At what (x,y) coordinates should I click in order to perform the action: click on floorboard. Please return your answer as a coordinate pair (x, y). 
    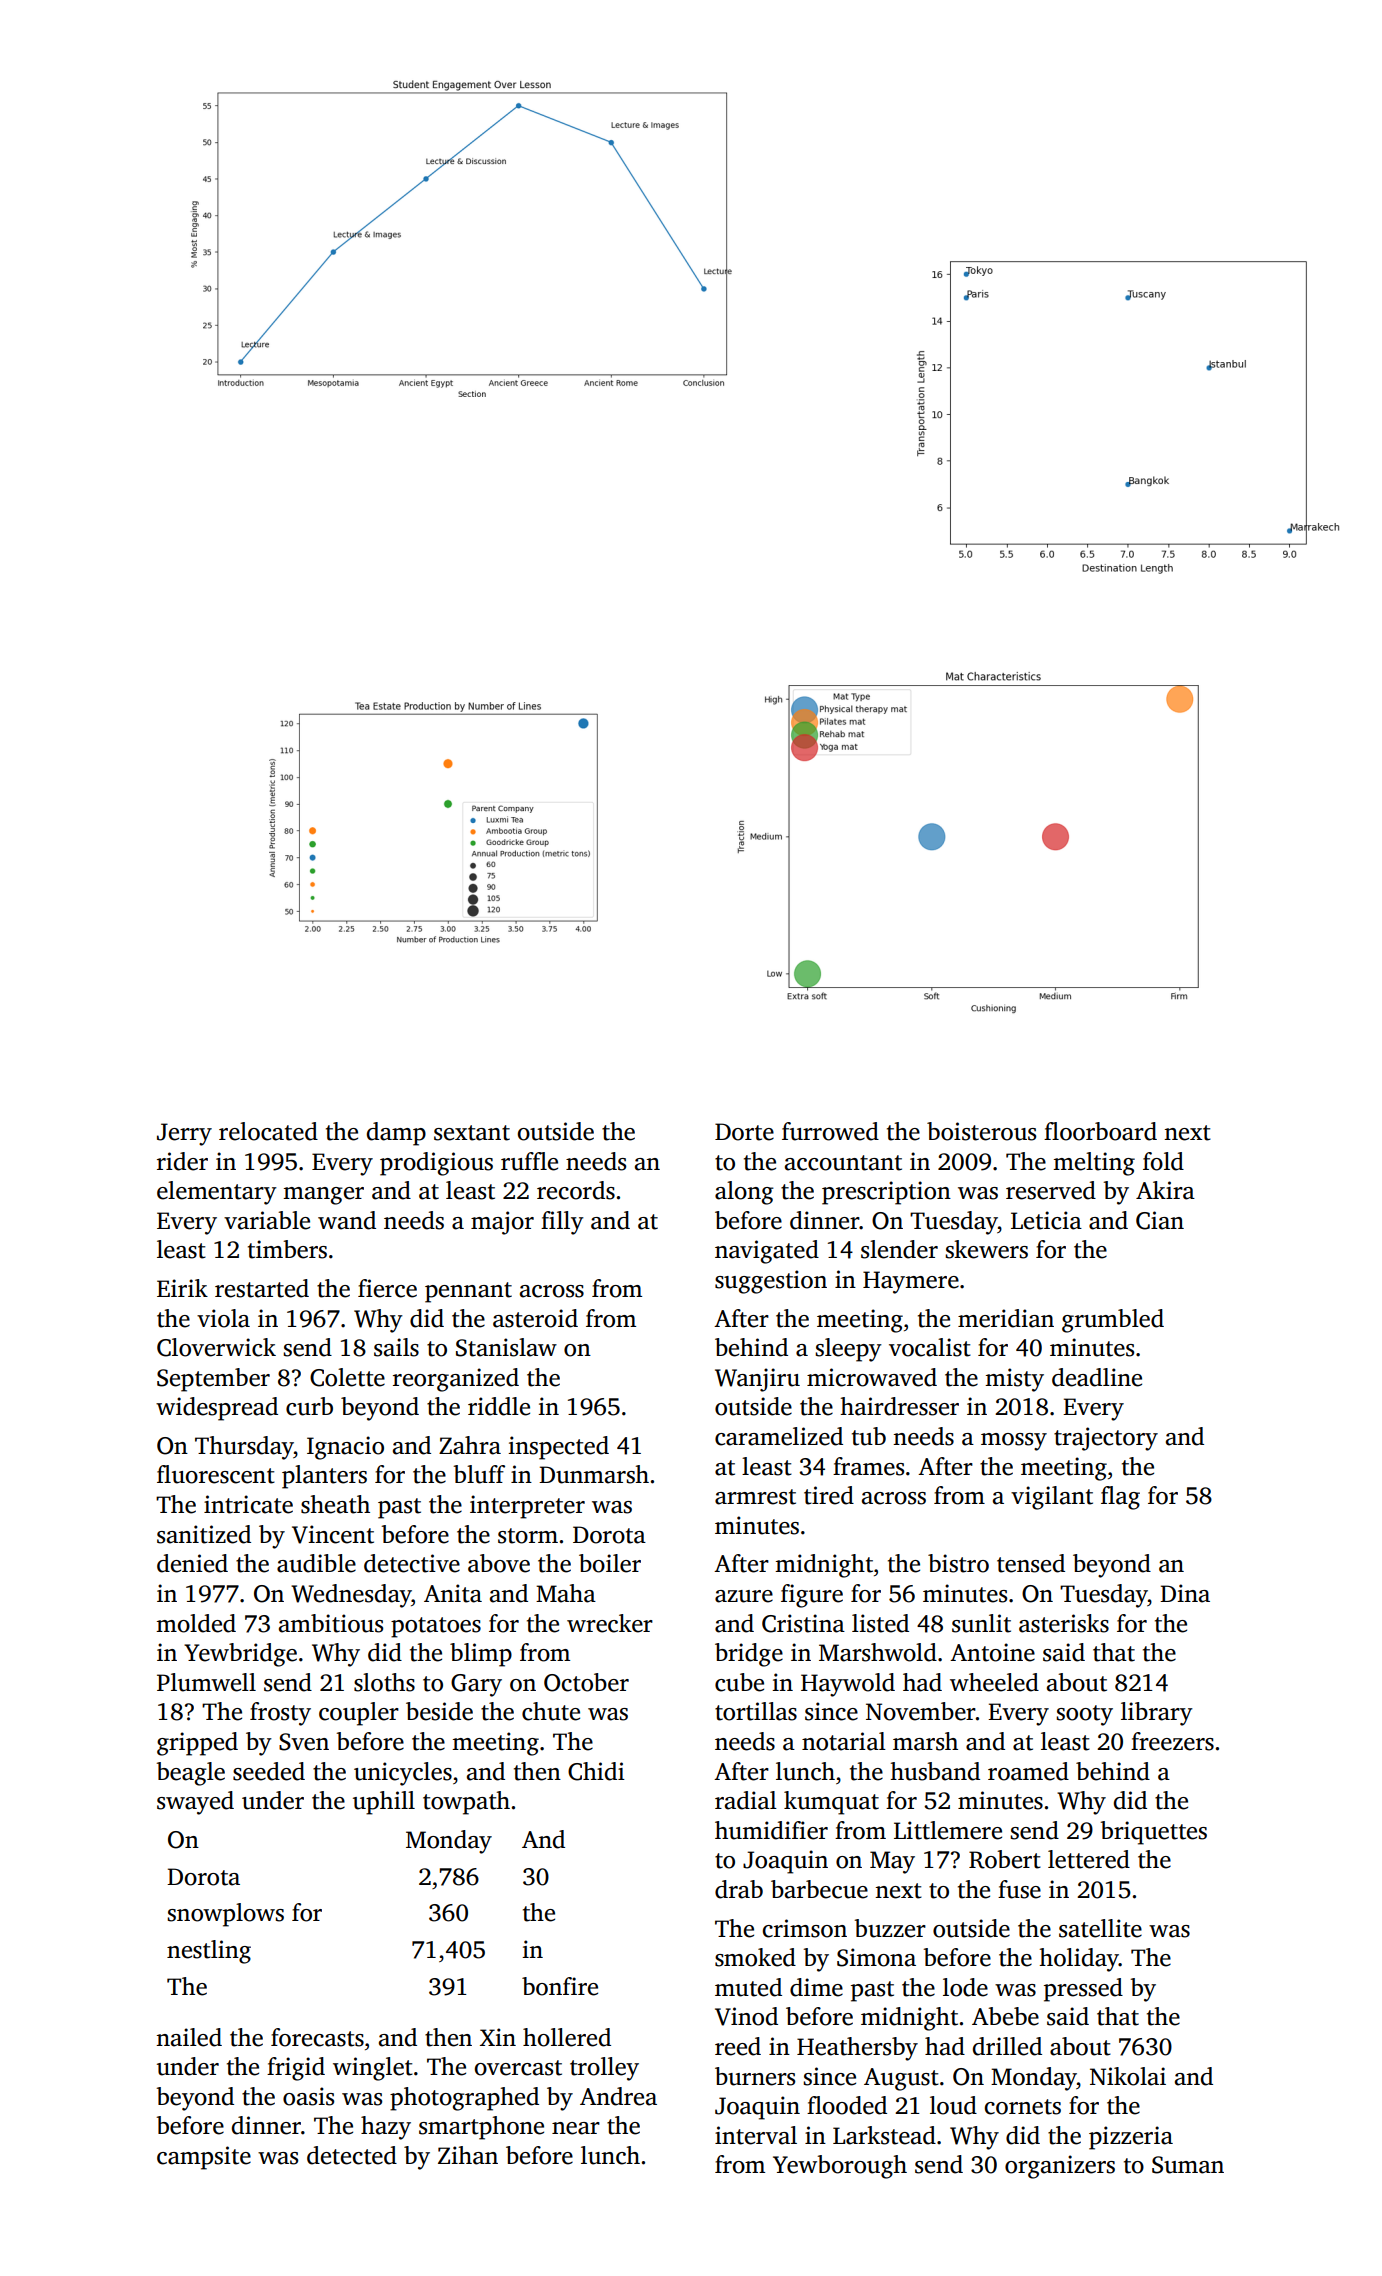
    Looking at the image, I should click on (1100, 1131).
